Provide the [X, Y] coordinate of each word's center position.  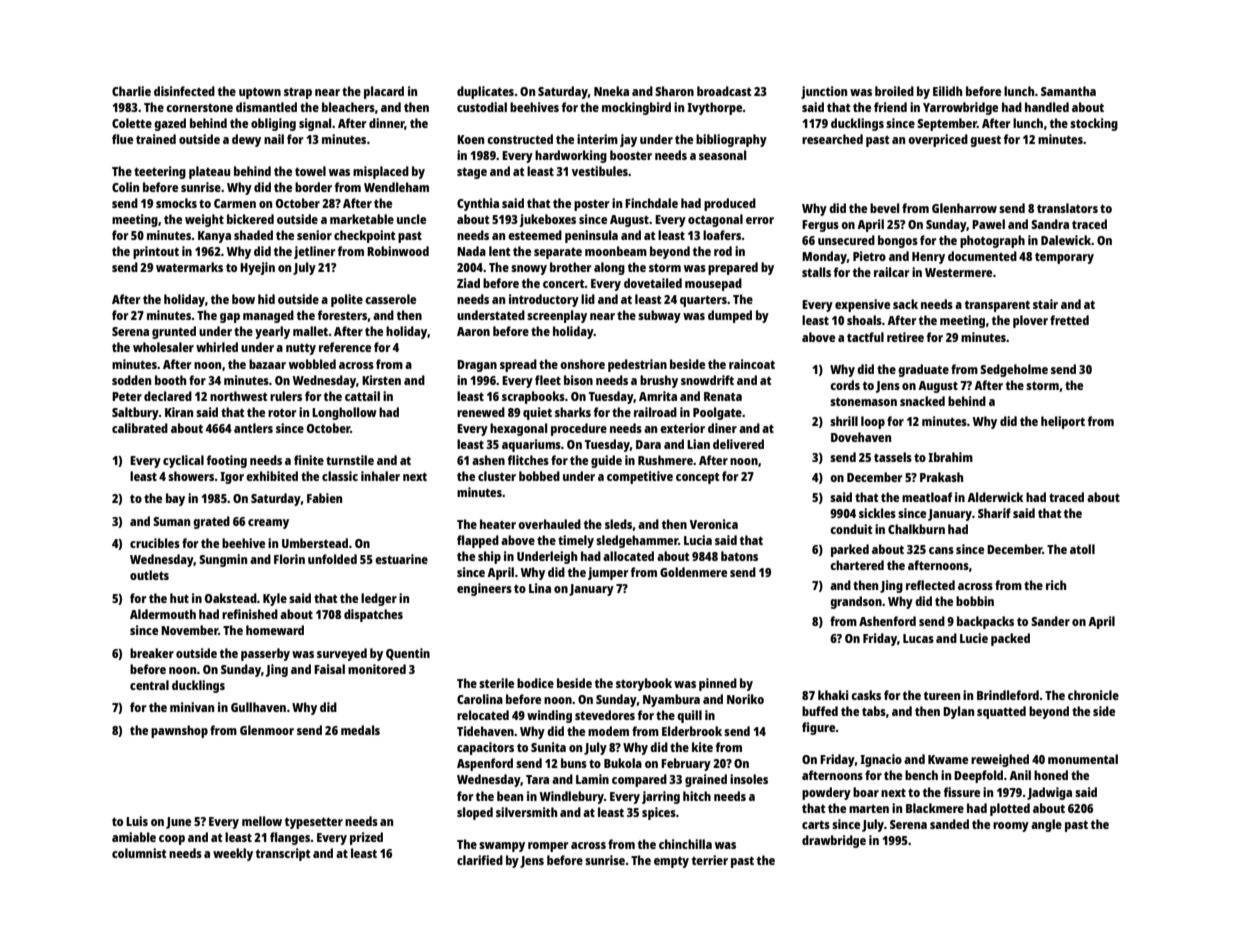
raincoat [752, 364]
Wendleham [396, 187]
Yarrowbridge [960, 108]
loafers [722, 235]
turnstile [350, 460]
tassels [893, 457]
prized [366, 838]
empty [671, 862]
